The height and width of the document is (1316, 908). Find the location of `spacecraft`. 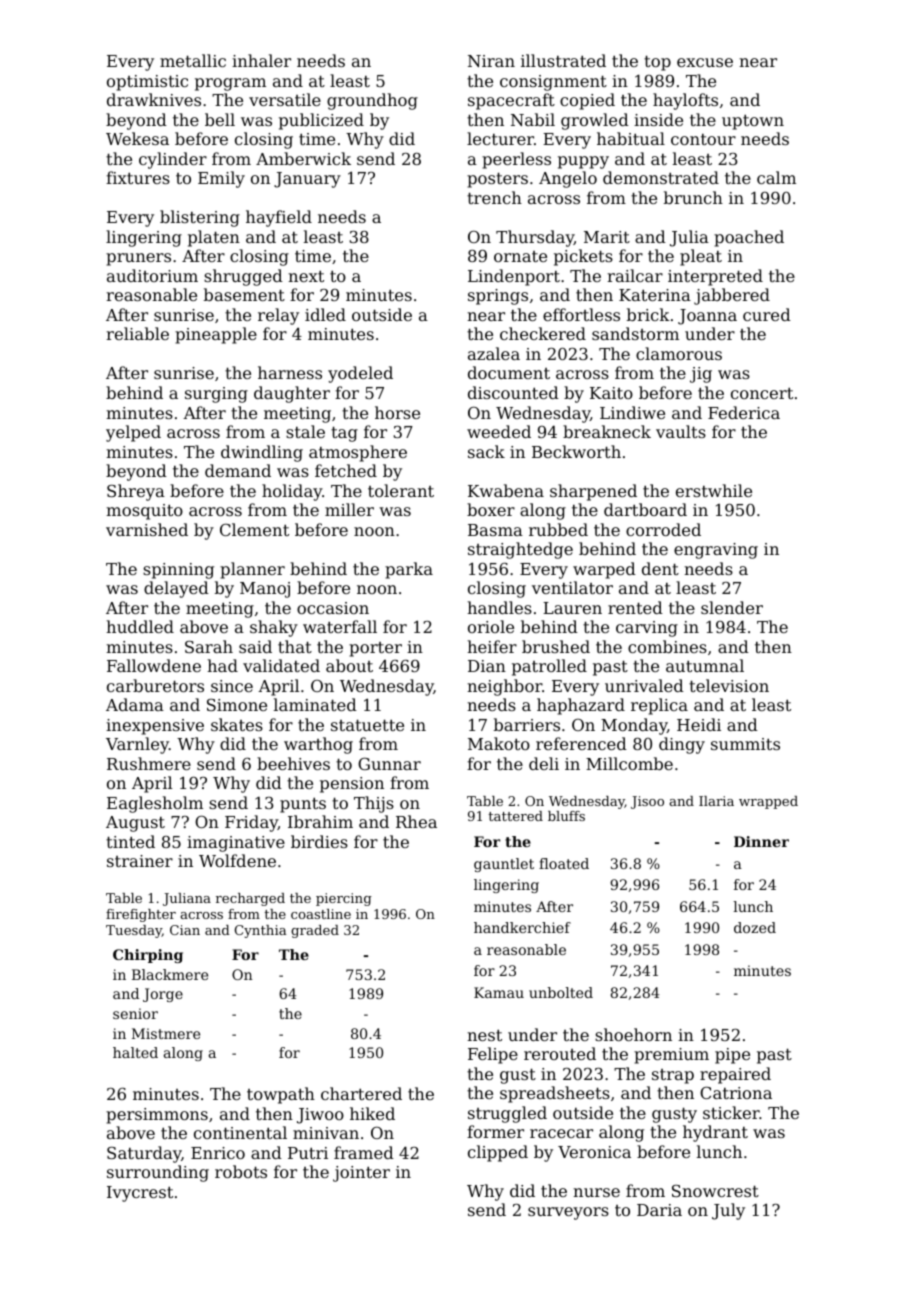

spacecraft is located at coordinates (511, 101).
